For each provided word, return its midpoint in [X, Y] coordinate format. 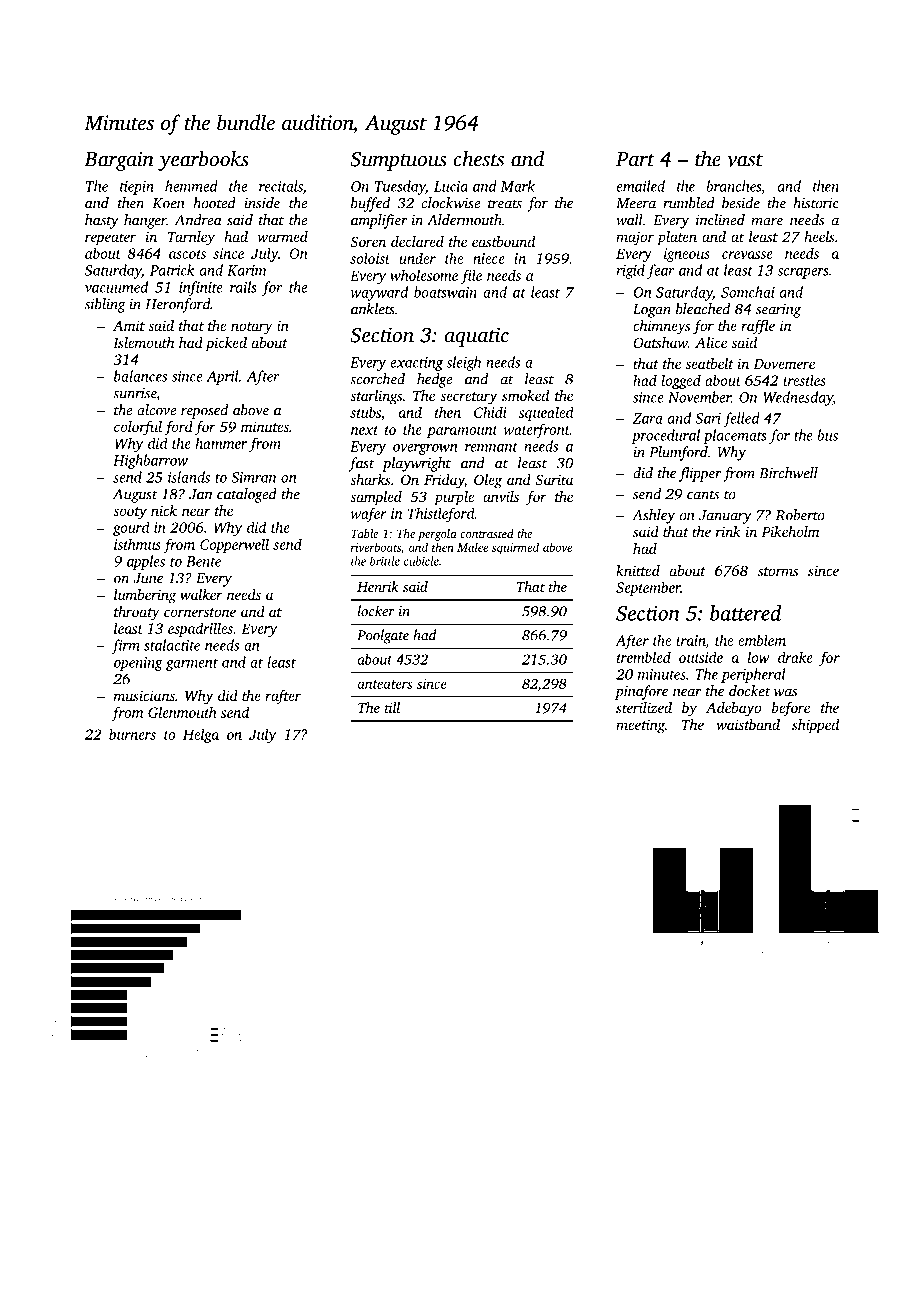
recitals [281, 186]
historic [816, 203]
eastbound [503, 241]
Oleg [488, 481]
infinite [201, 288]
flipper [700, 474]
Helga [201, 735]
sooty [130, 513]
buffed [370, 204]
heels [819, 236]
